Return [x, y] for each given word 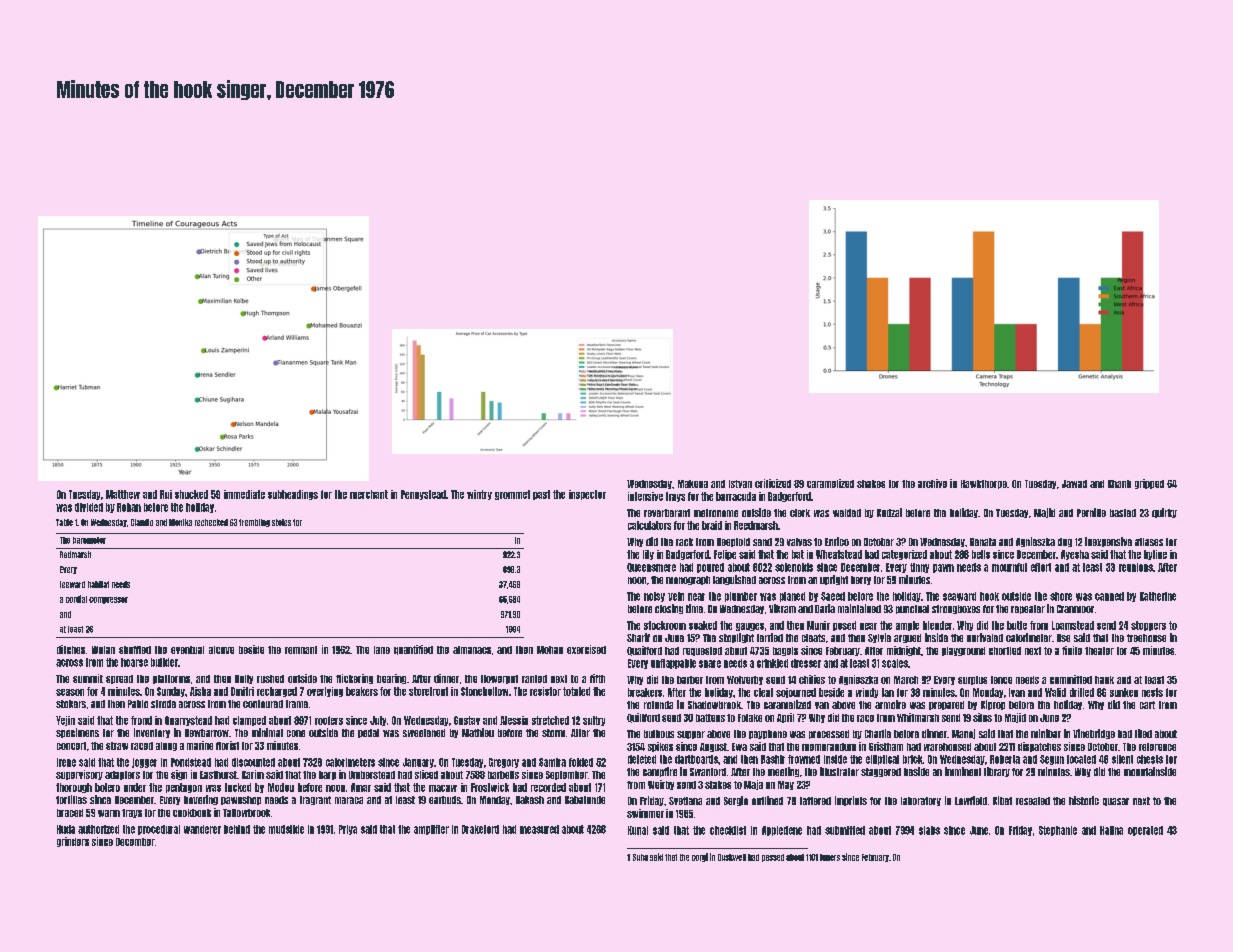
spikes [660, 747]
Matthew [123, 494]
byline [1155, 555]
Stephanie [1058, 831]
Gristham [886, 746]
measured [539, 829]
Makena [693, 484]
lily [648, 555]
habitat [98, 584]
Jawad [1074, 484]
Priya [348, 830]
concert [71, 746]
